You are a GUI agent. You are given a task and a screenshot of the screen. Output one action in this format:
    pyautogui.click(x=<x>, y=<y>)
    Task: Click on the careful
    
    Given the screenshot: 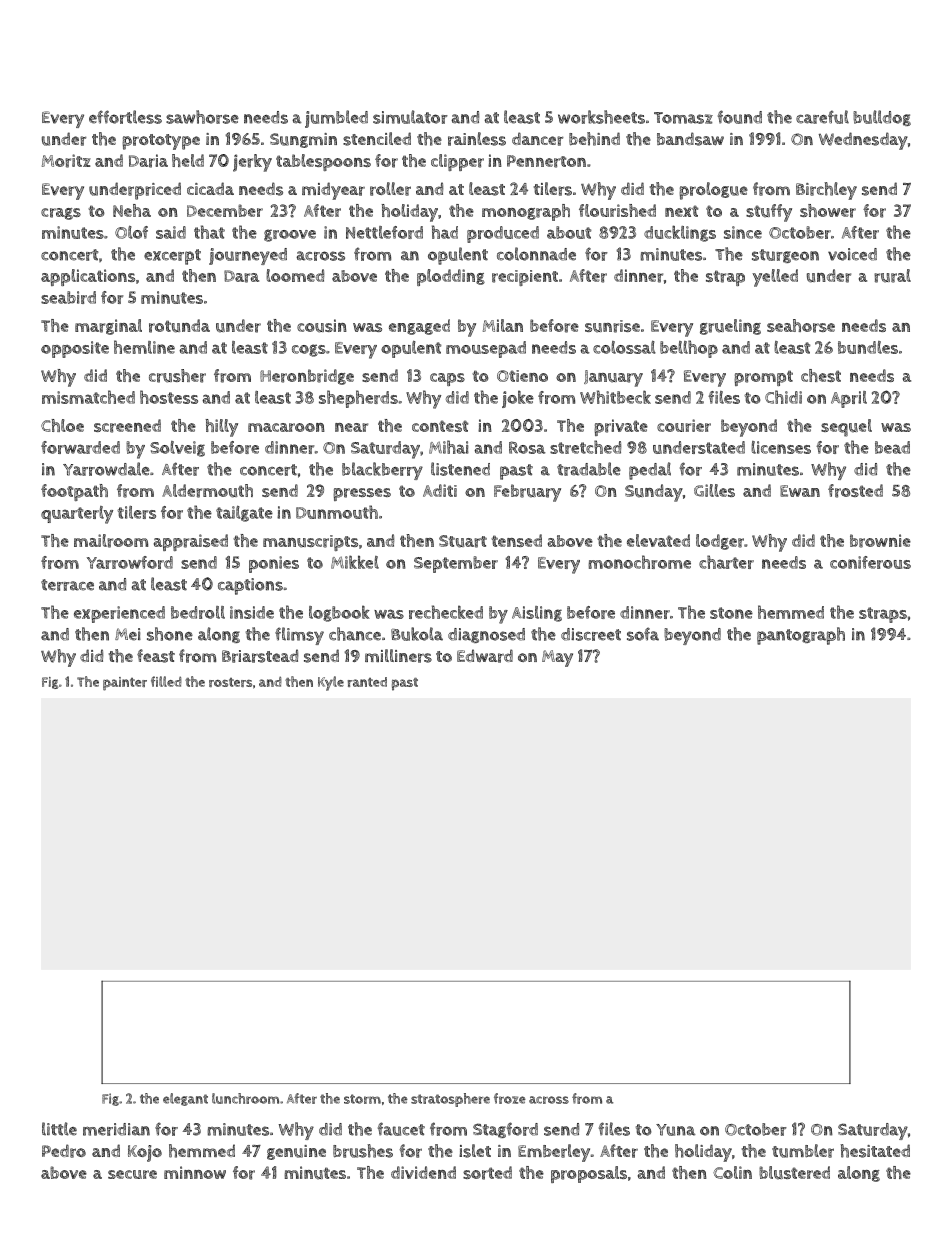 What is the action you would take?
    pyautogui.click(x=822, y=117)
